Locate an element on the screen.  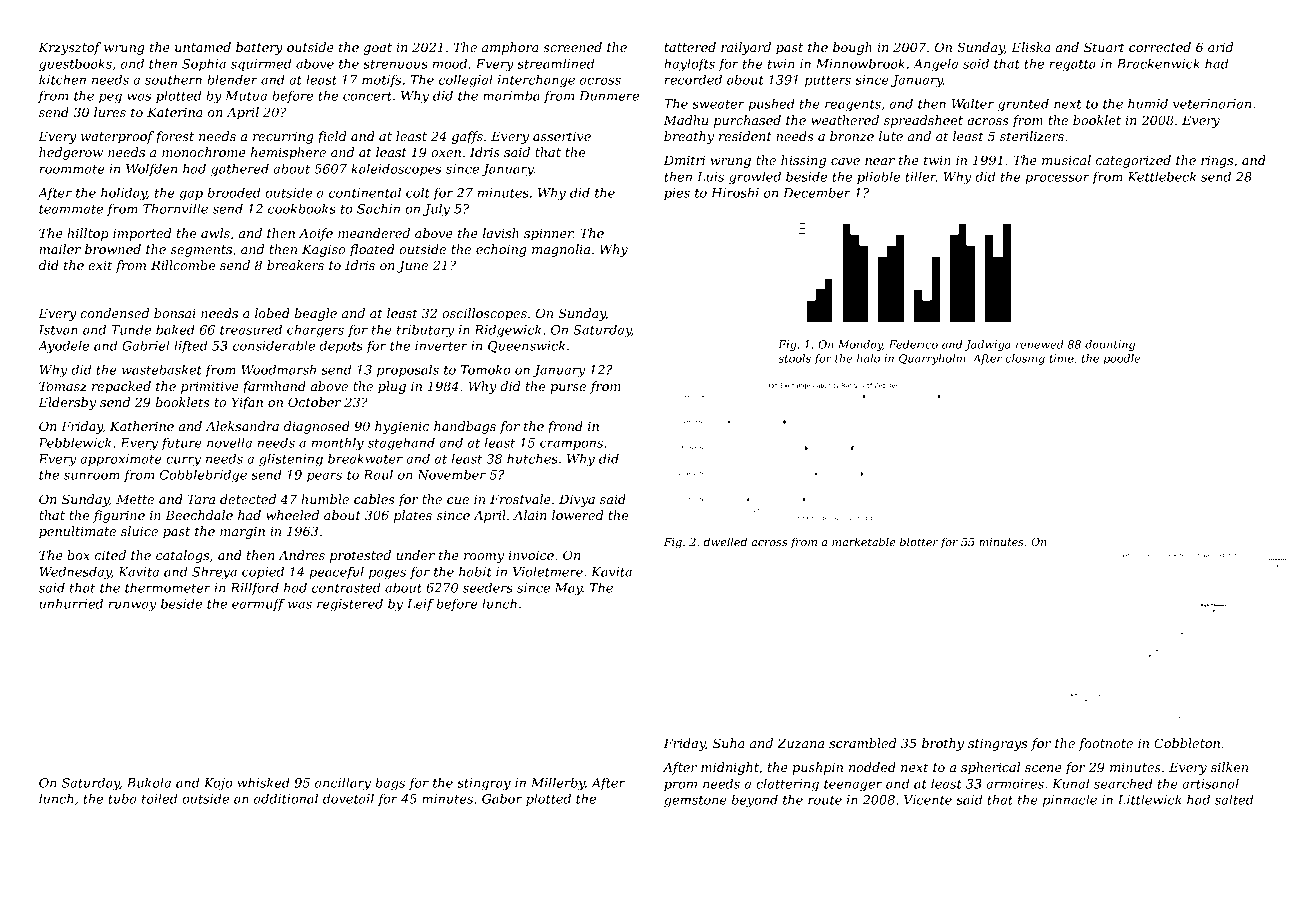
salted is located at coordinates (1234, 800).
